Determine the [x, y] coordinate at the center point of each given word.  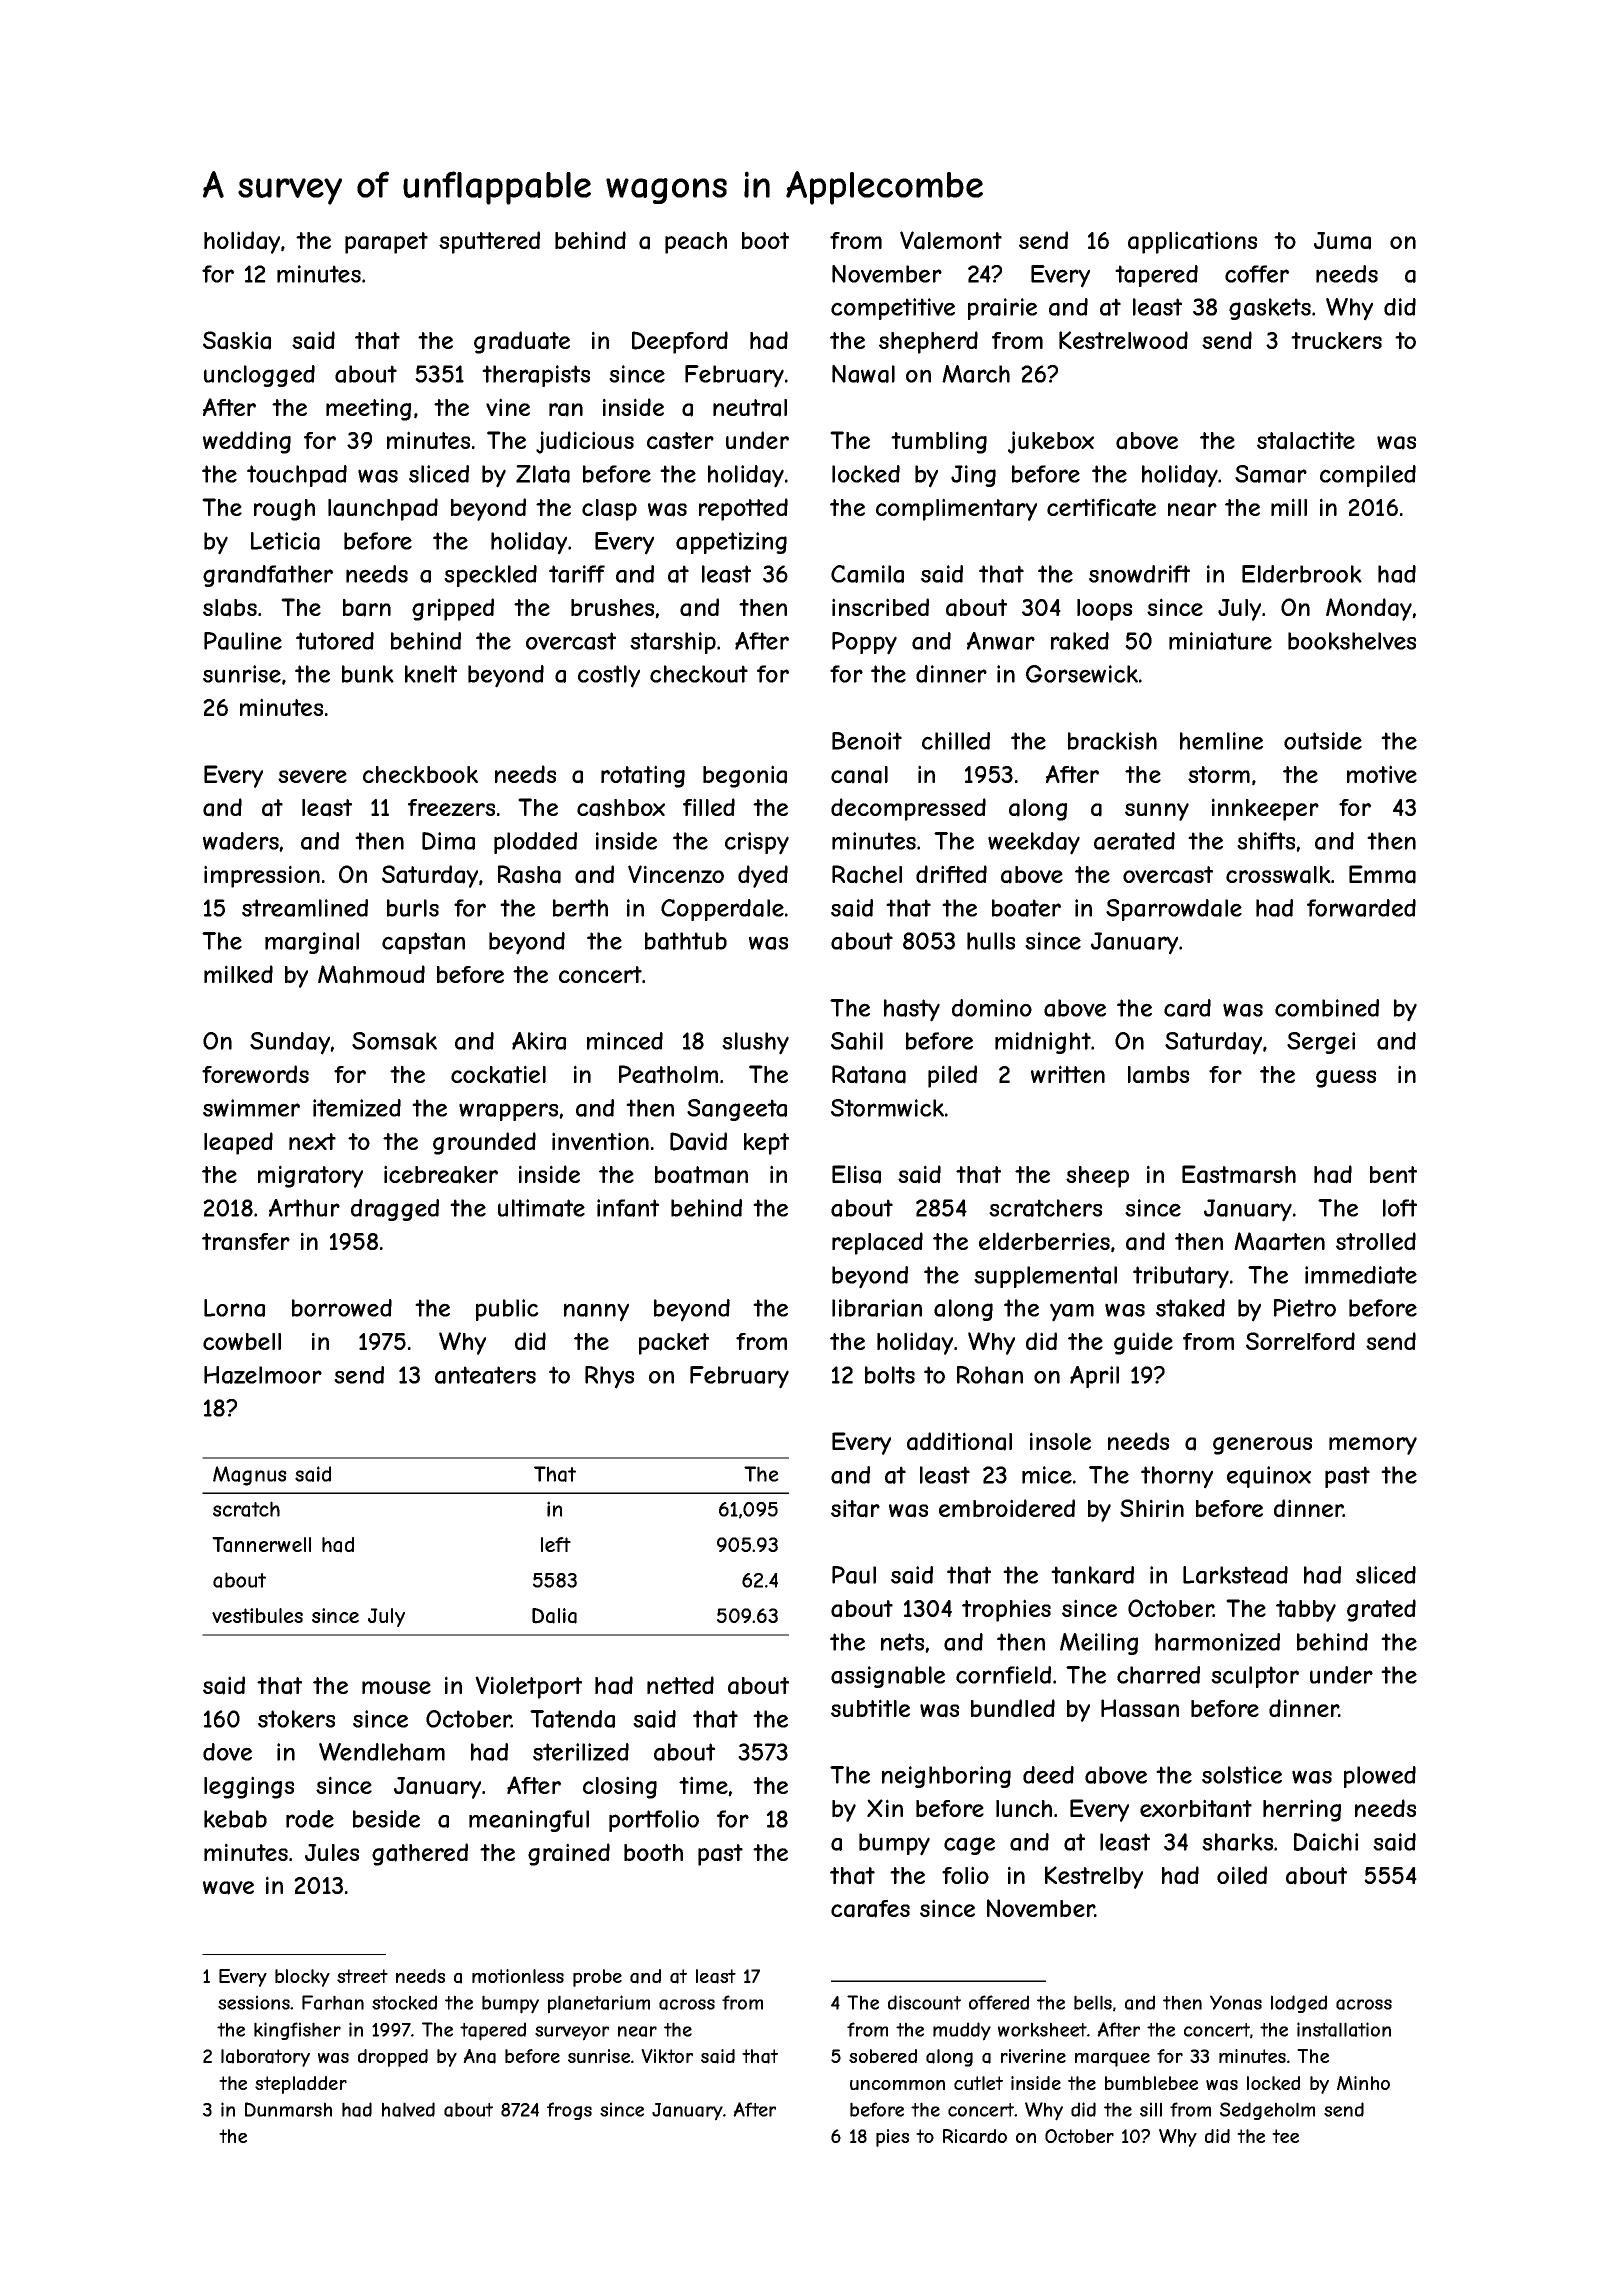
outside [1323, 741]
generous [1262, 1446]
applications [1192, 242]
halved [408, 2109]
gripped [453, 609]
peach [696, 243]
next [312, 1141]
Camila [867, 574]
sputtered [489, 242]
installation [1344, 2029]
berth [580, 908]
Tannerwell [261, 1545]
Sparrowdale [1174, 910]
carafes [870, 1909]
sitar [855, 1508]
